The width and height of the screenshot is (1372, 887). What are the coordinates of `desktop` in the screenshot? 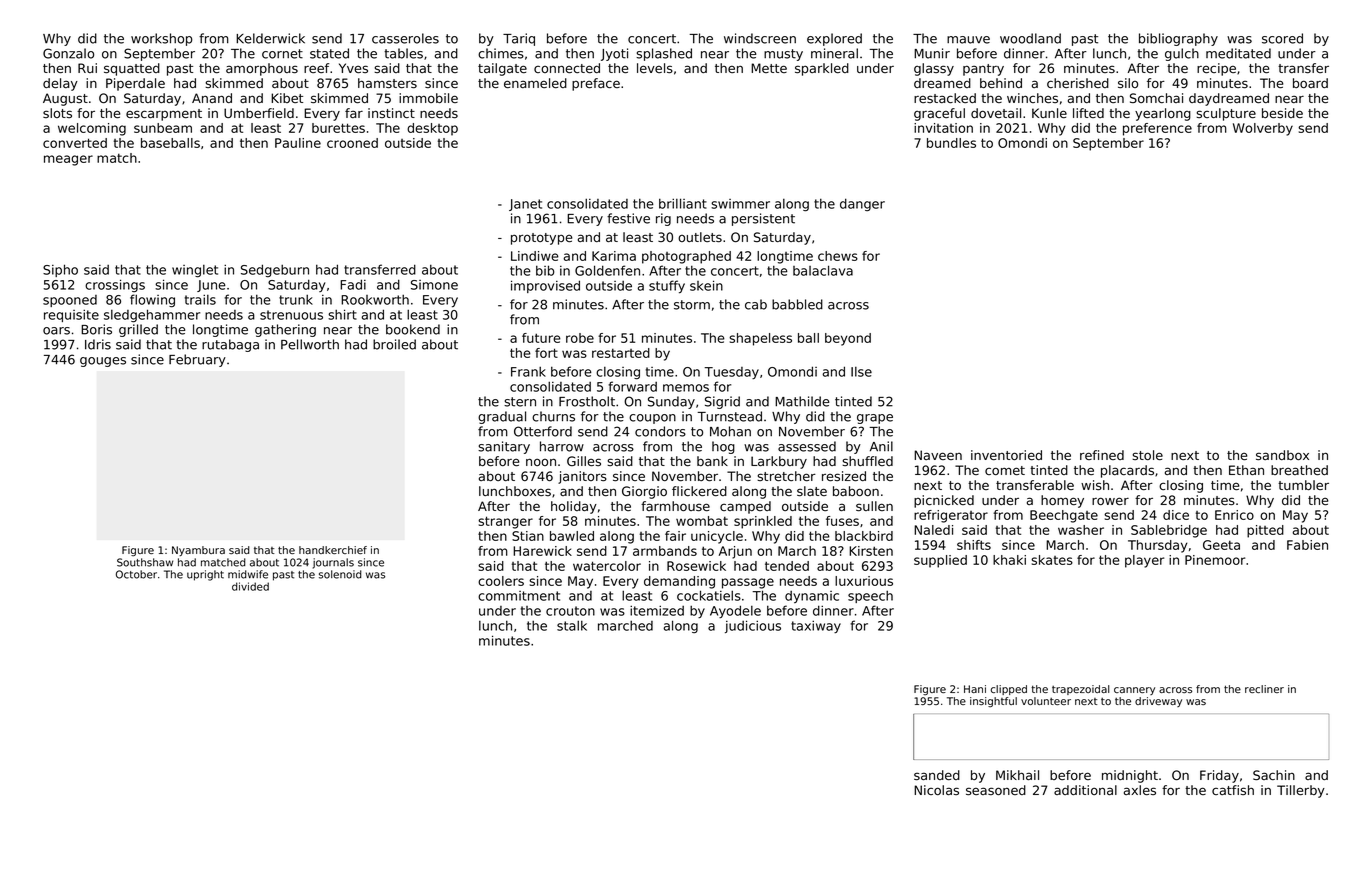 It's located at (432, 129).
